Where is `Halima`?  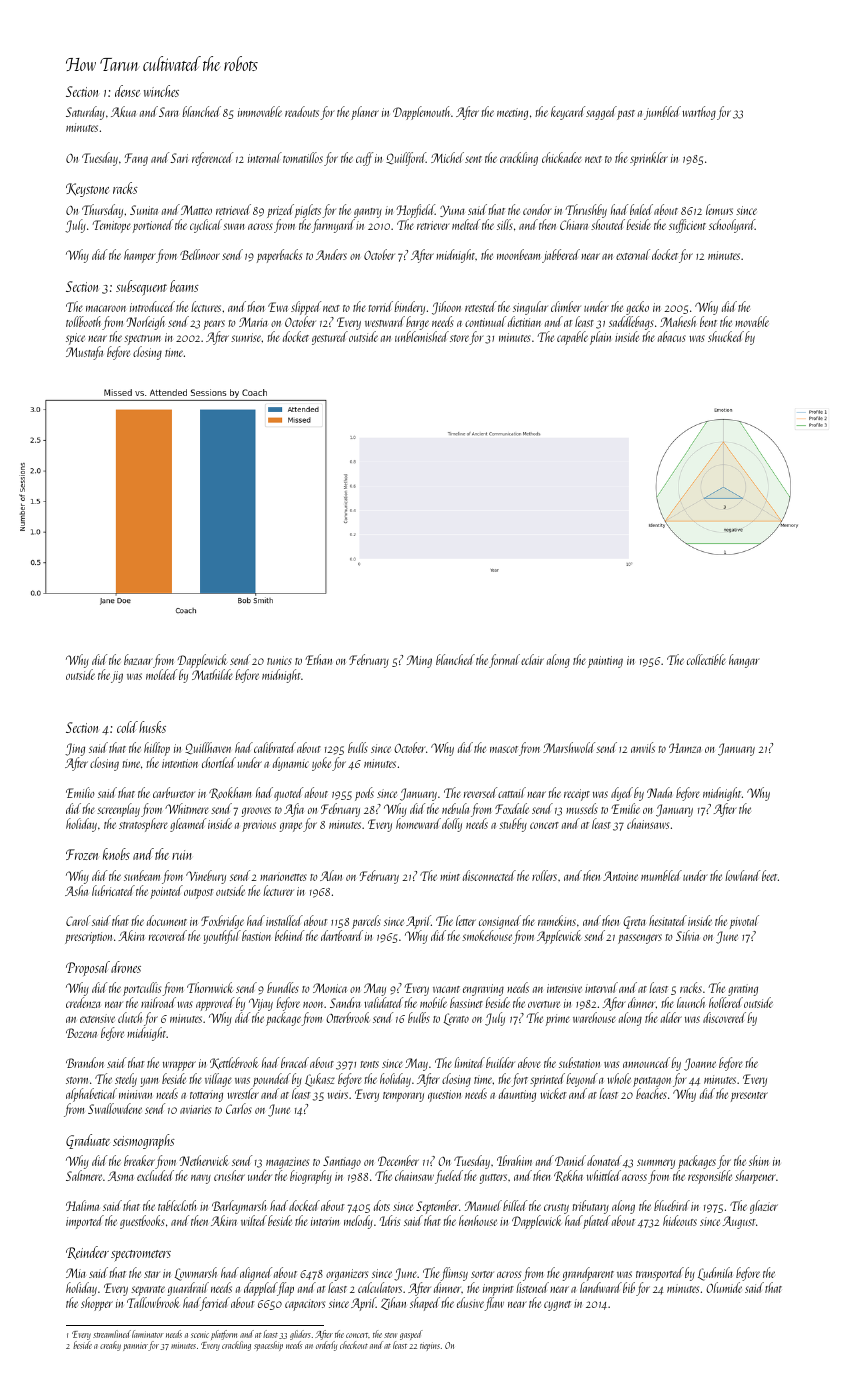
Halima is located at coordinates (82, 1205).
